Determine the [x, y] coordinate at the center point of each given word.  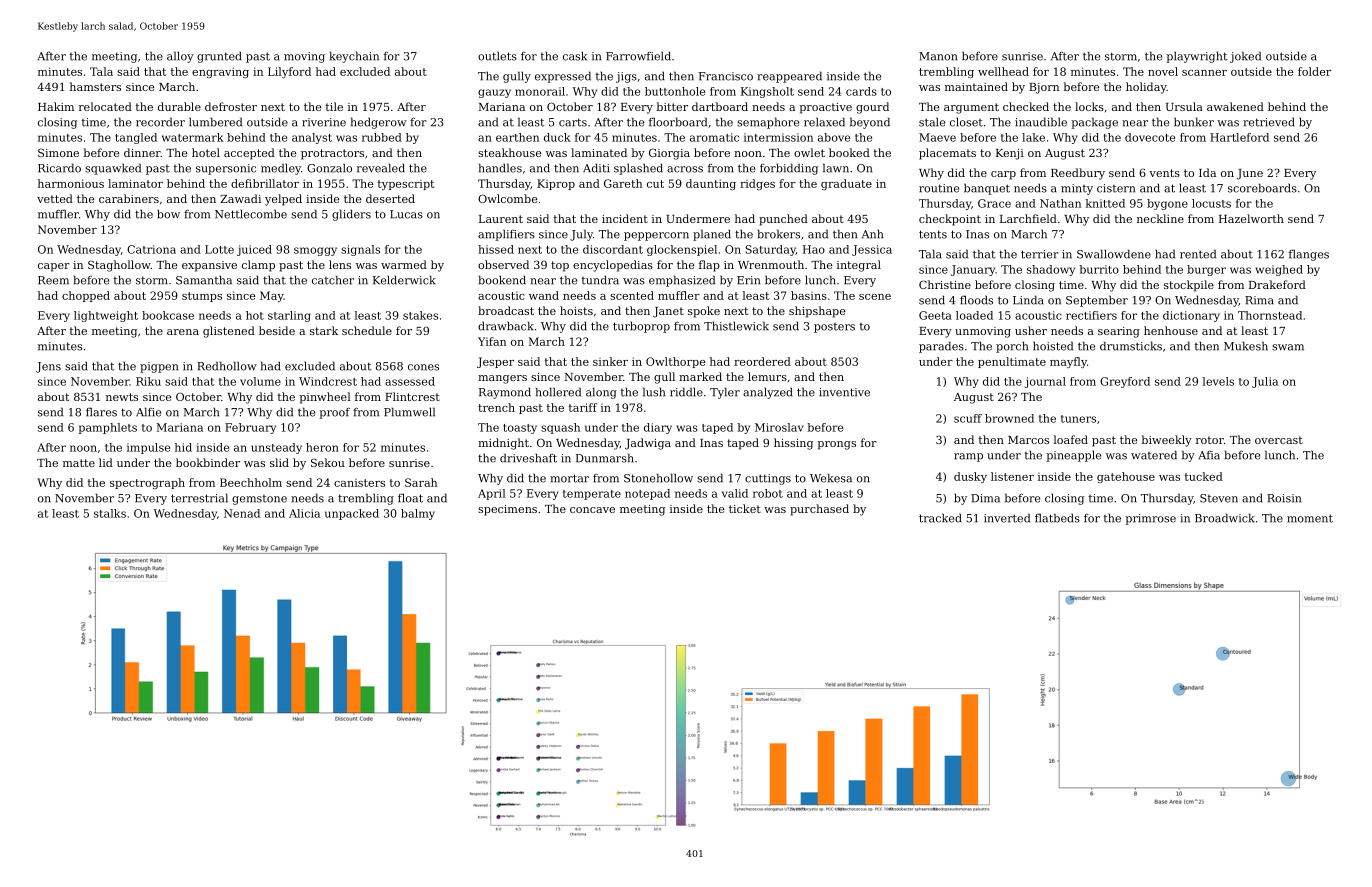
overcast [1279, 440]
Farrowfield [638, 56]
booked [849, 152]
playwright [1197, 57]
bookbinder [208, 462]
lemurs [767, 376]
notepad [647, 494]
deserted [390, 198]
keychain [354, 57]
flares [101, 412]
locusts [1211, 203]
